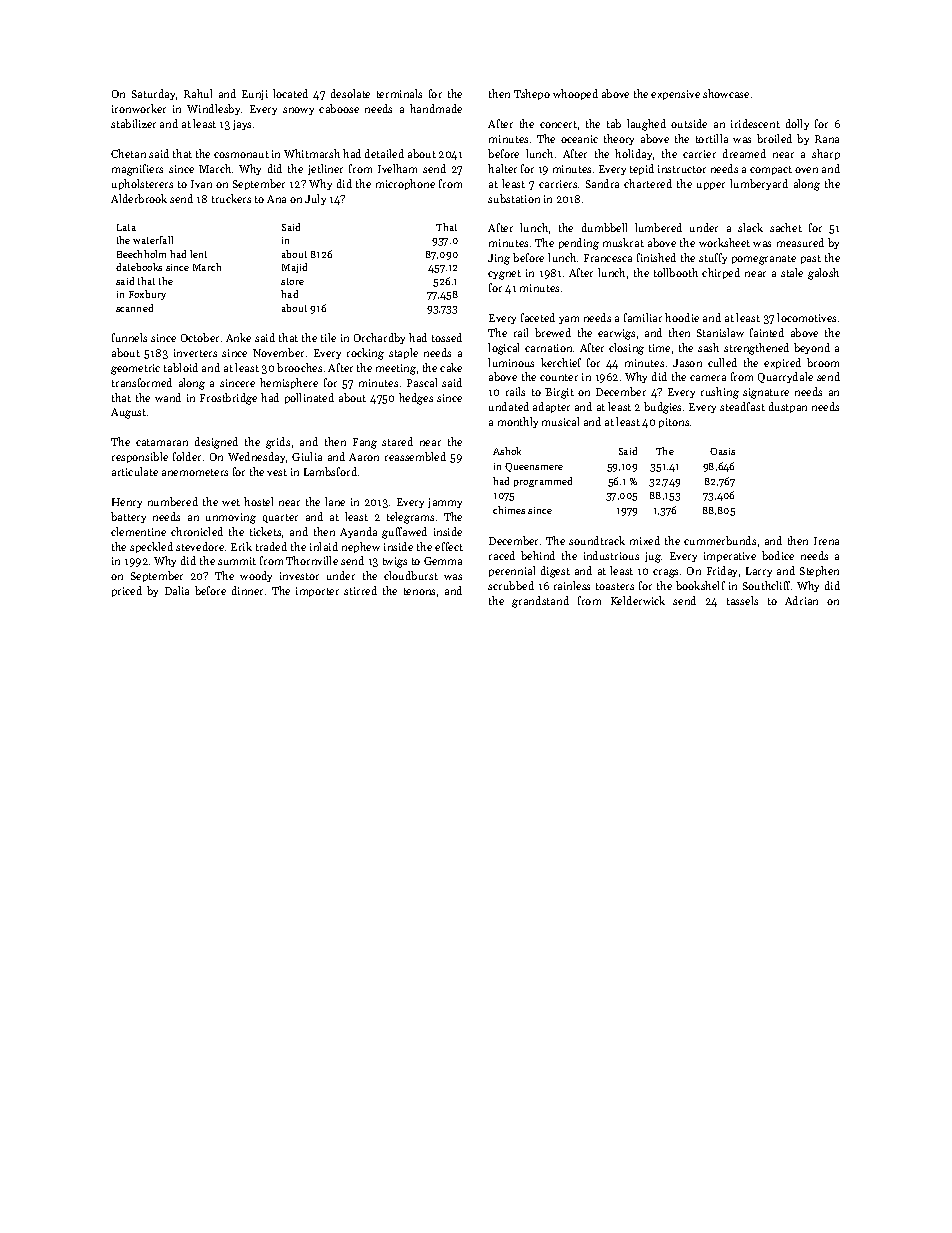  Describe the element at coordinates (335, 501) in the page. I see `lane` at that location.
